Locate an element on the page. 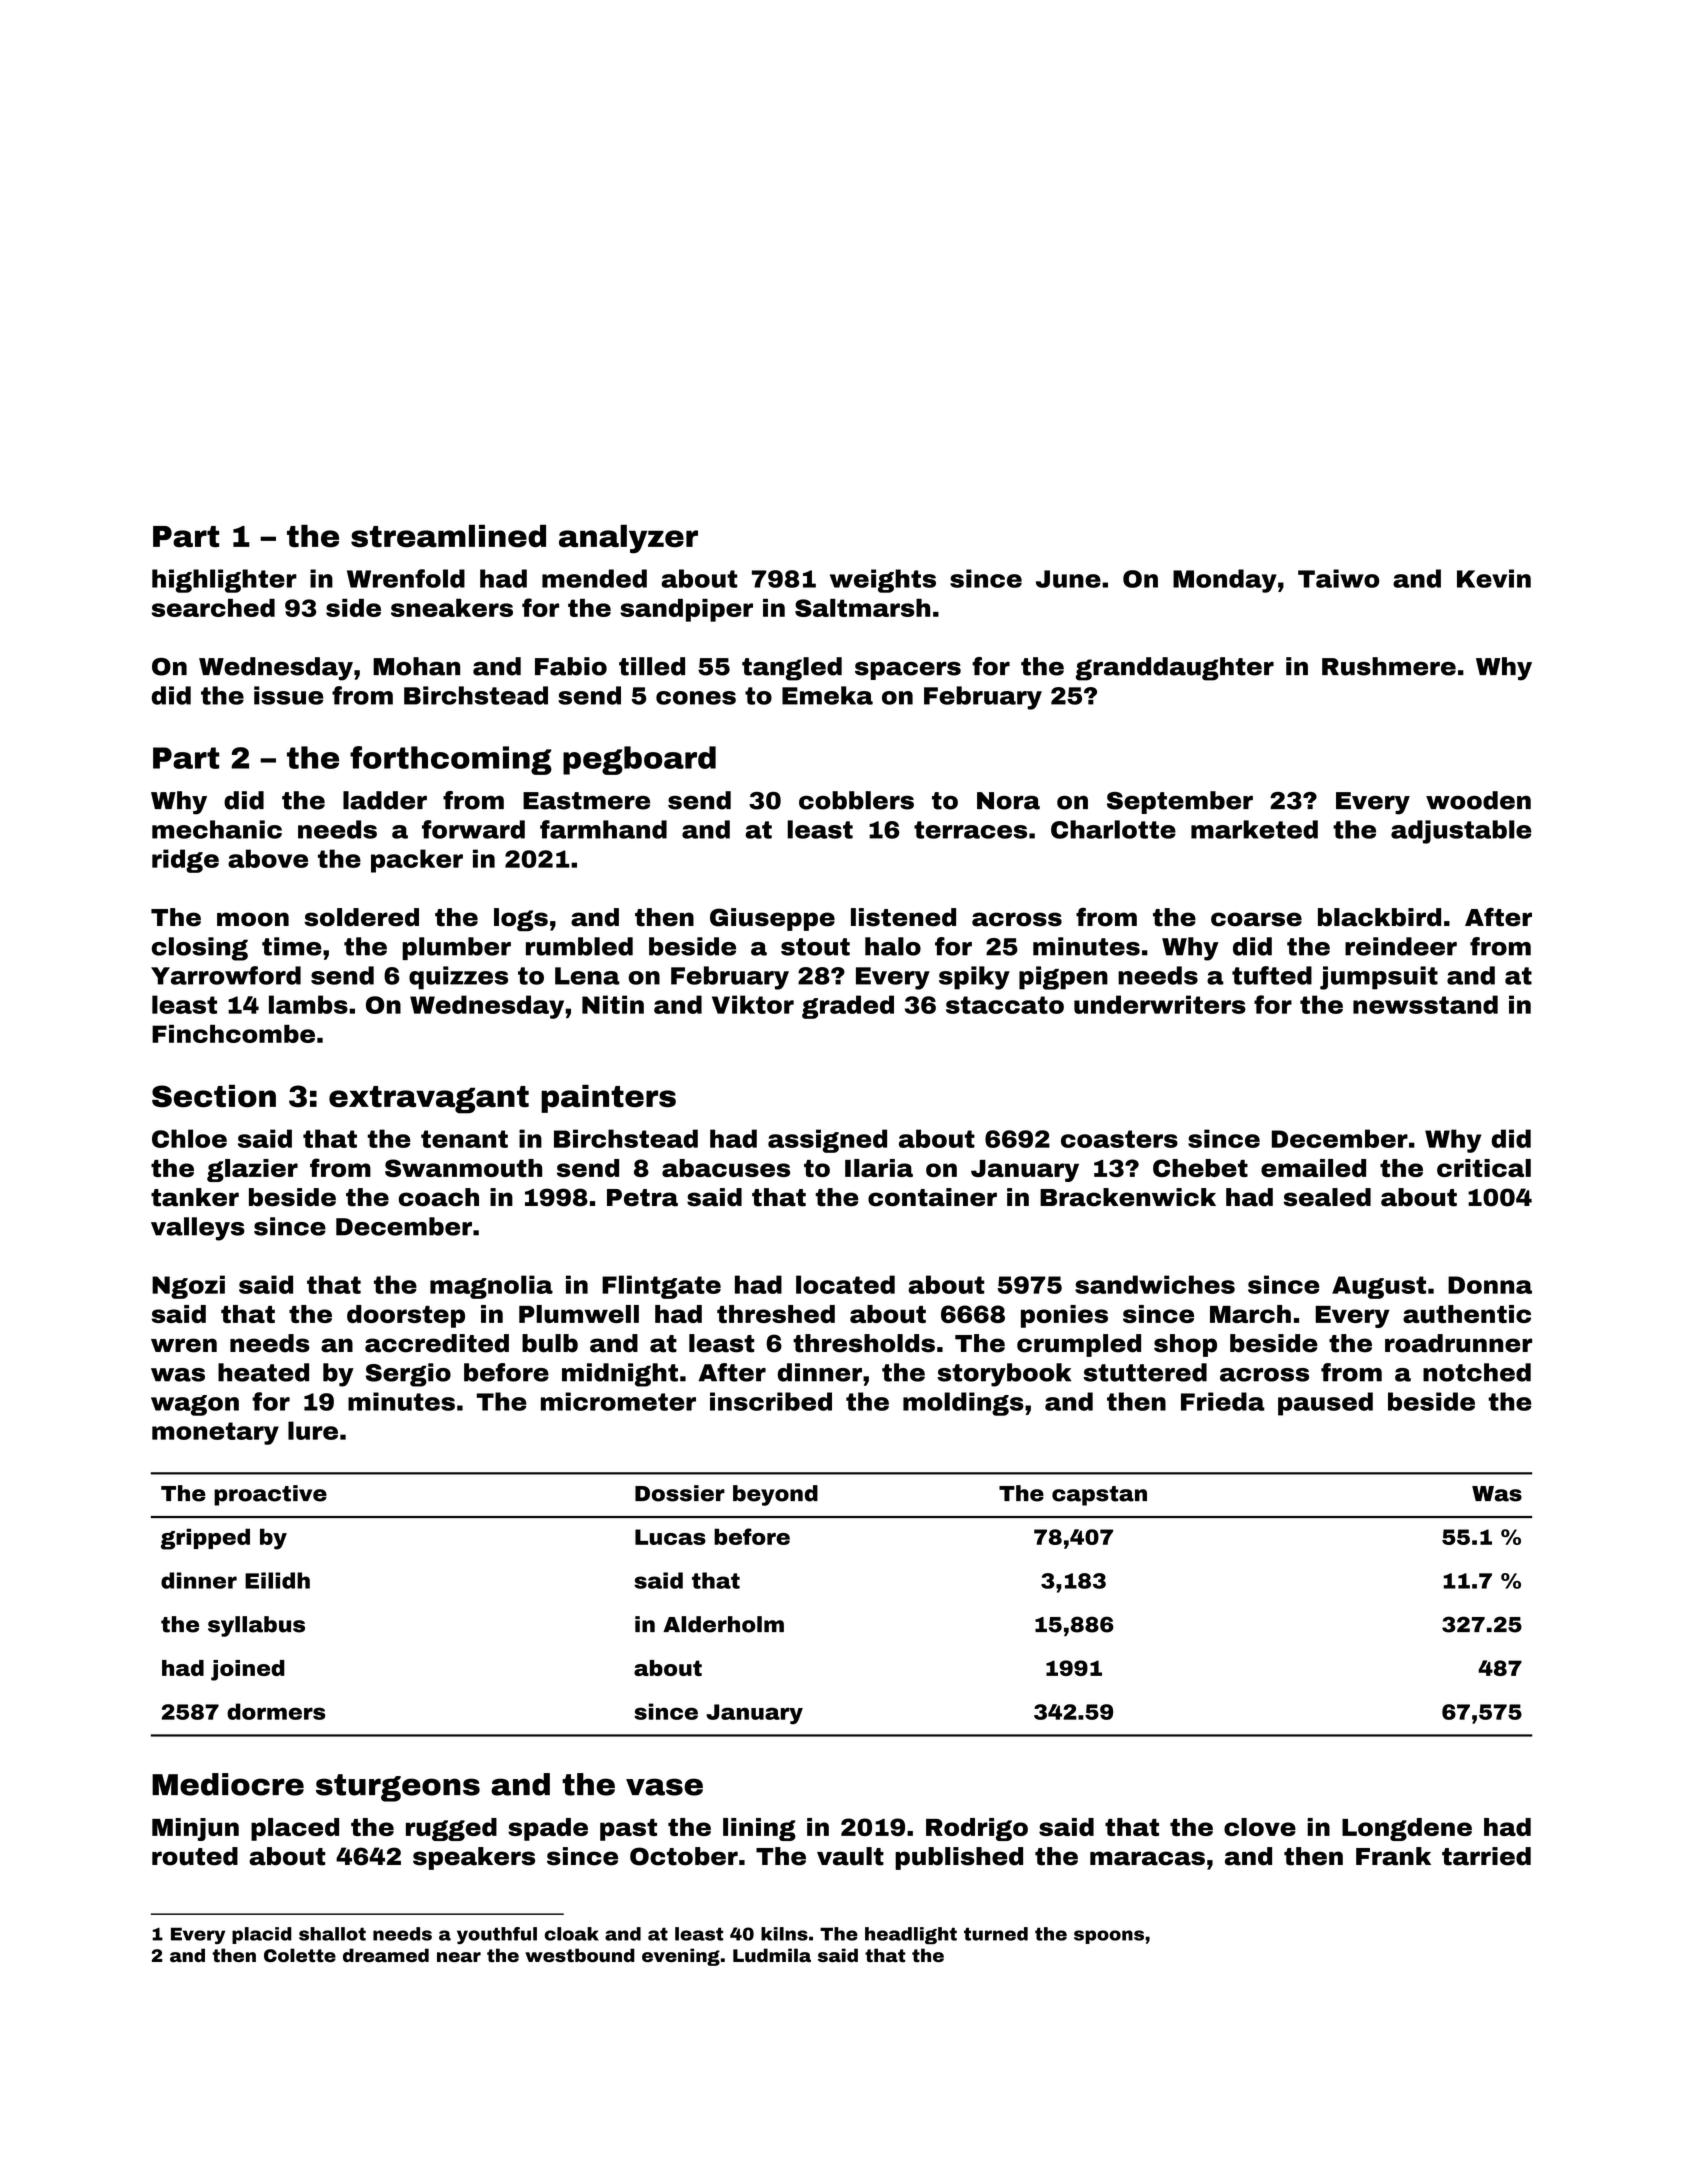 The width and height of the image is (1683, 2178). analyzer is located at coordinates (628, 539).
